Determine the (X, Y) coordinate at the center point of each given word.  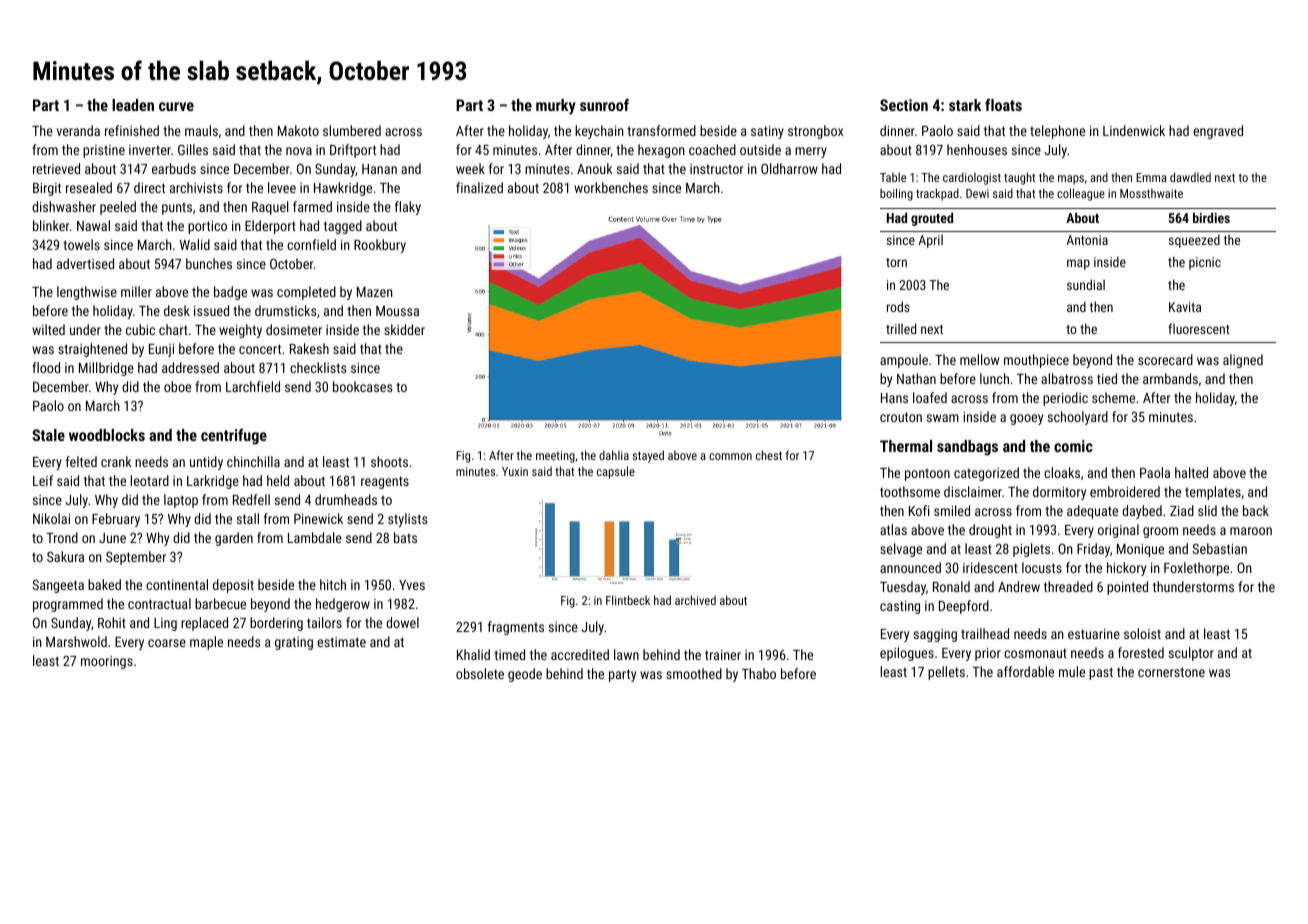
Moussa (397, 311)
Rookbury (380, 246)
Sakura (65, 556)
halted (1191, 472)
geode (525, 675)
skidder (404, 329)
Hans (894, 398)
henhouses (977, 149)
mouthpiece (1036, 361)
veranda (78, 130)
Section (904, 105)
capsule (616, 472)
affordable (1025, 671)
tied (1107, 378)
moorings (107, 662)
